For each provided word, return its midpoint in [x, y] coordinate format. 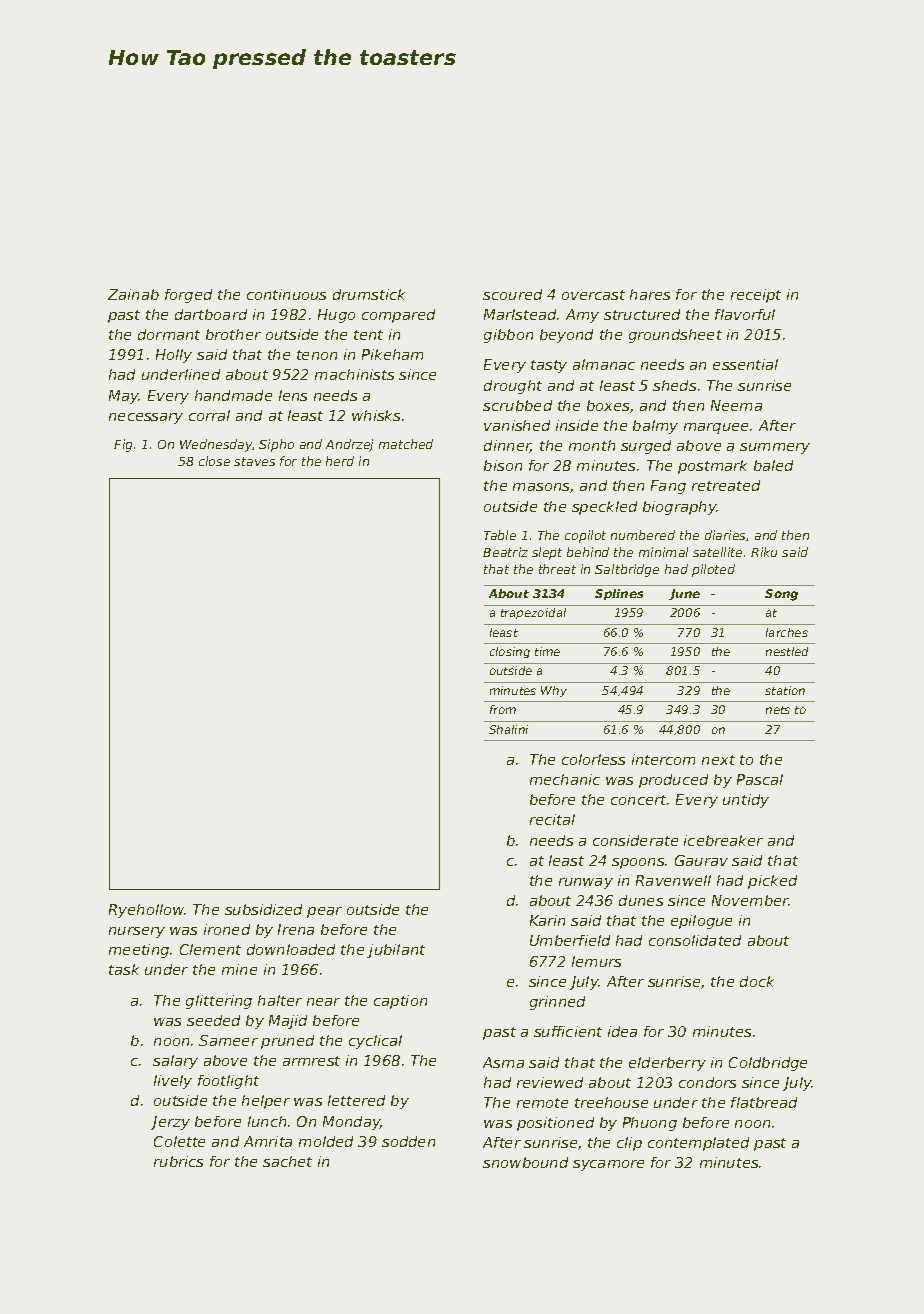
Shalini [508, 729]
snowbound [525, 1162]
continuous [286, 294]
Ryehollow [146, 911]
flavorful [745, 314]
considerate [635, 840]
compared [398, 316]
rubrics [178, 1161]
